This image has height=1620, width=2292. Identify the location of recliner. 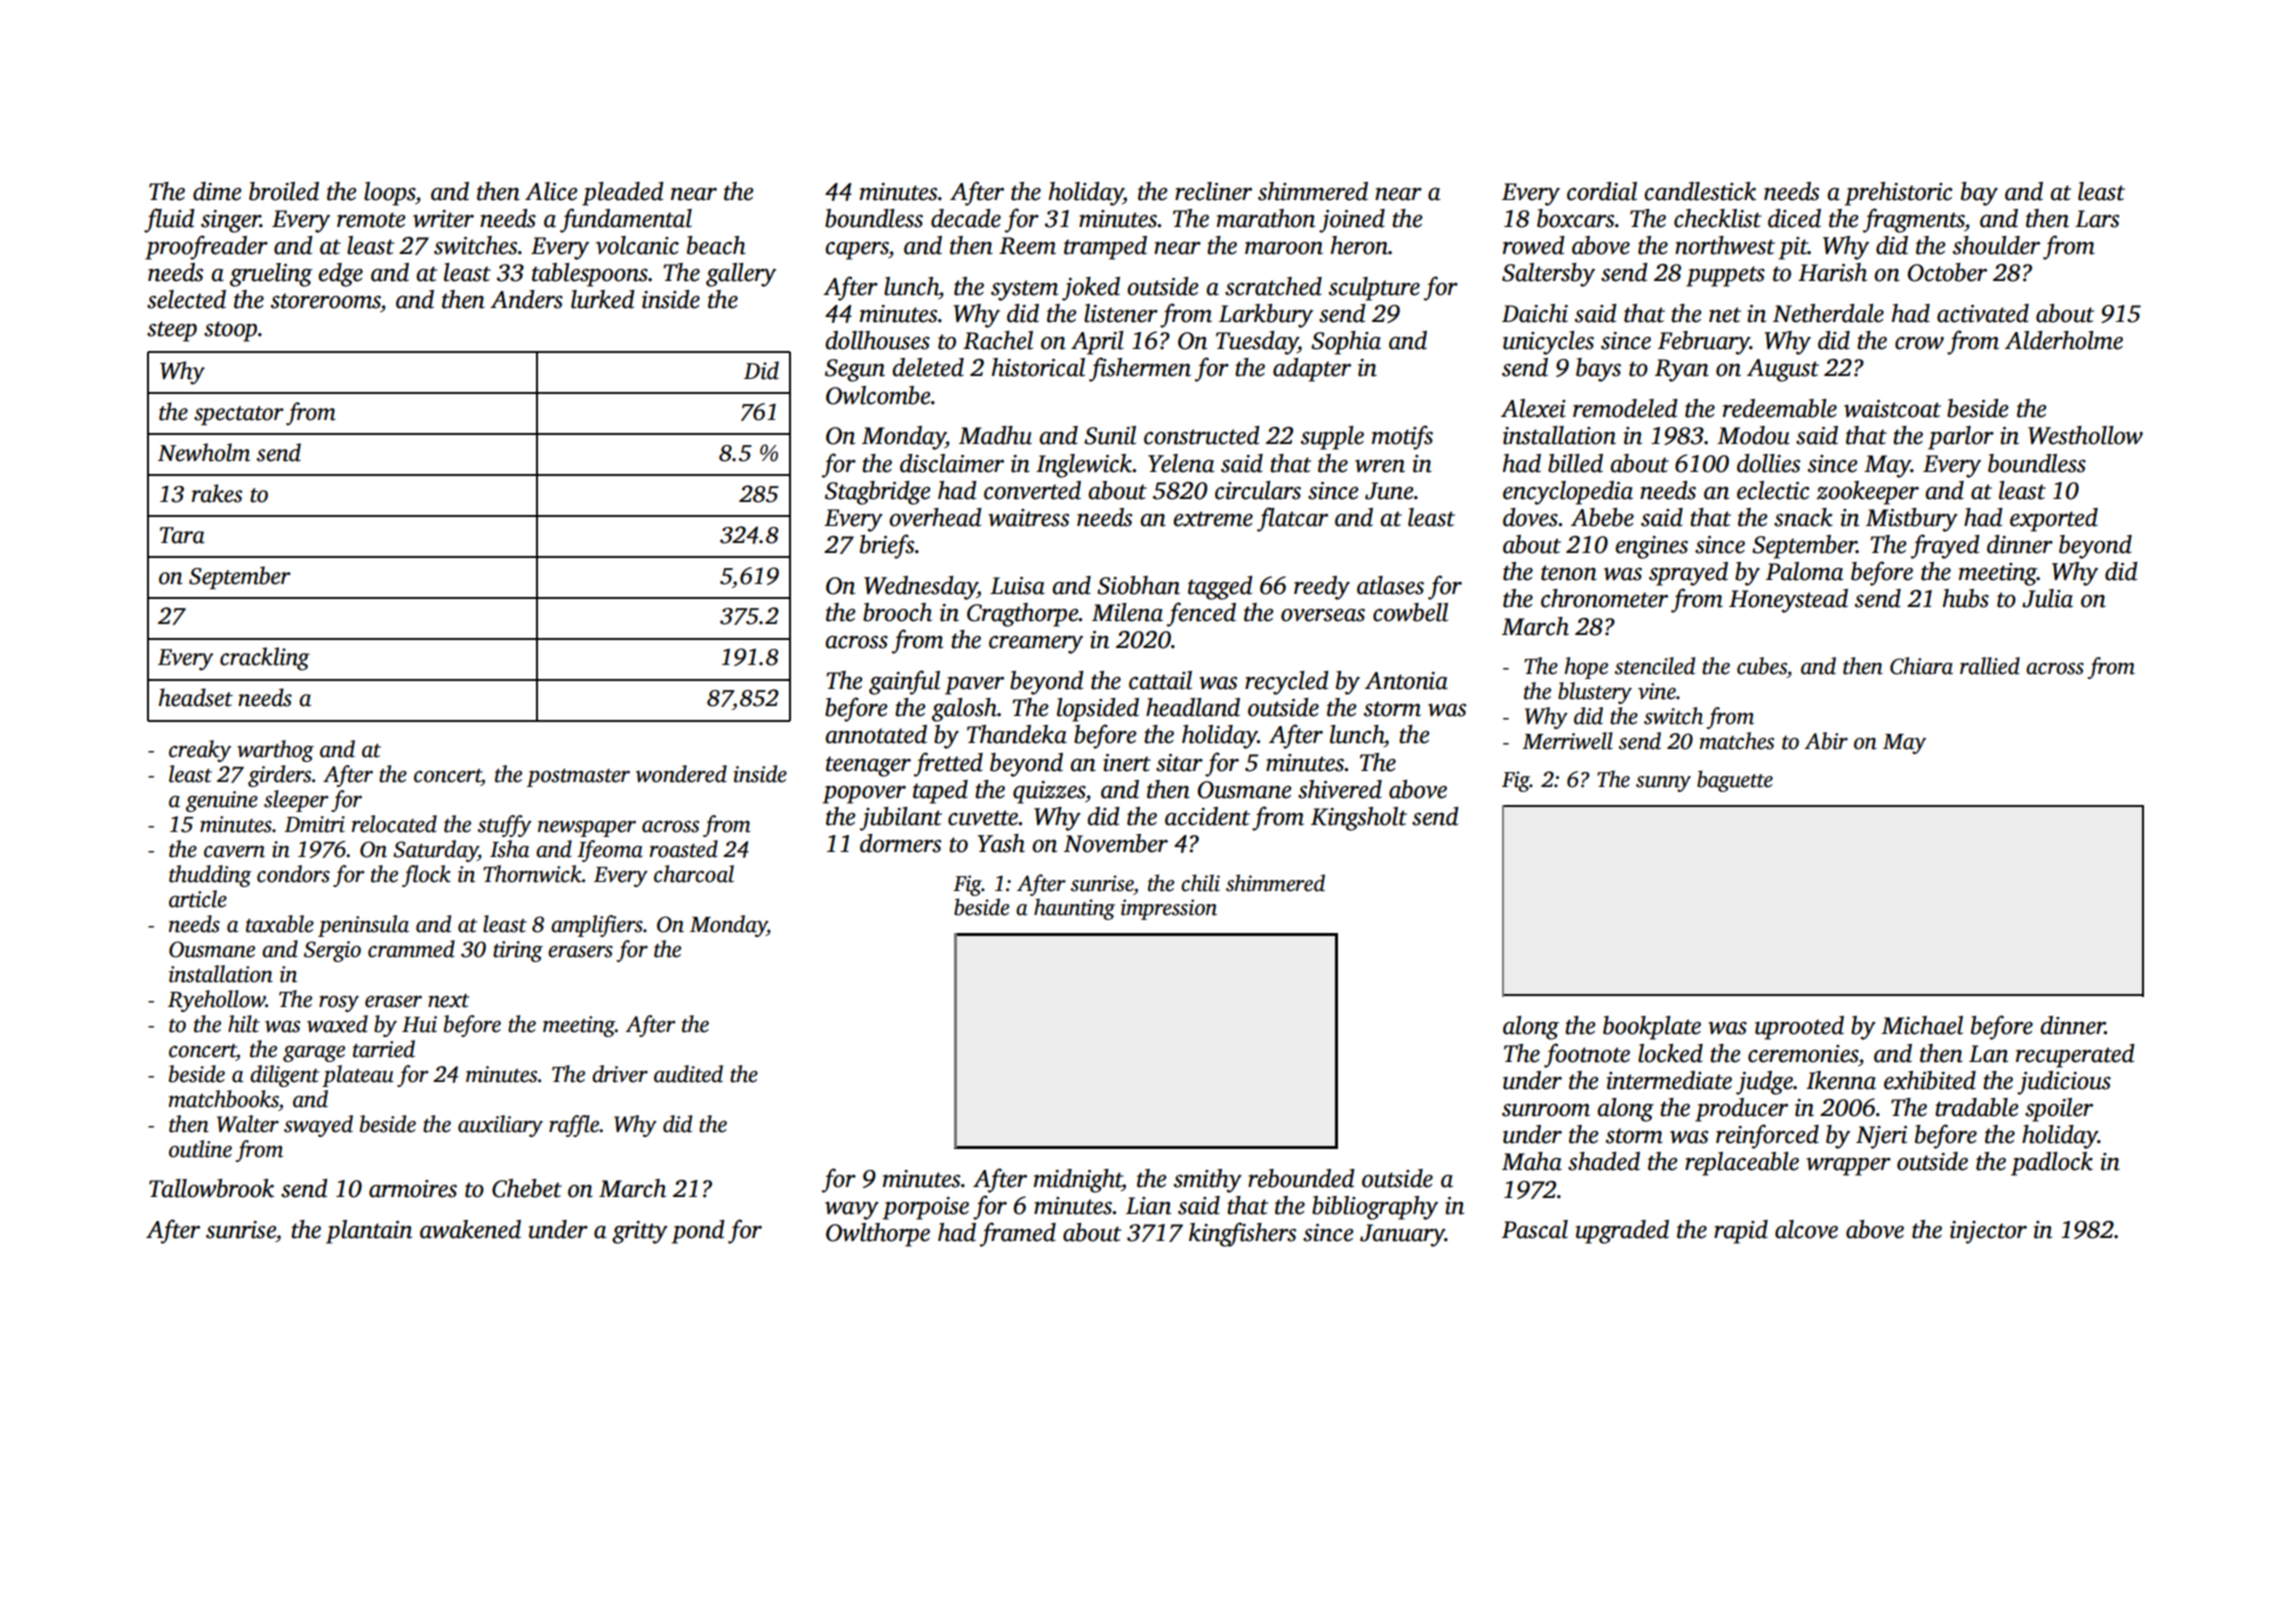
(1213, 191).
